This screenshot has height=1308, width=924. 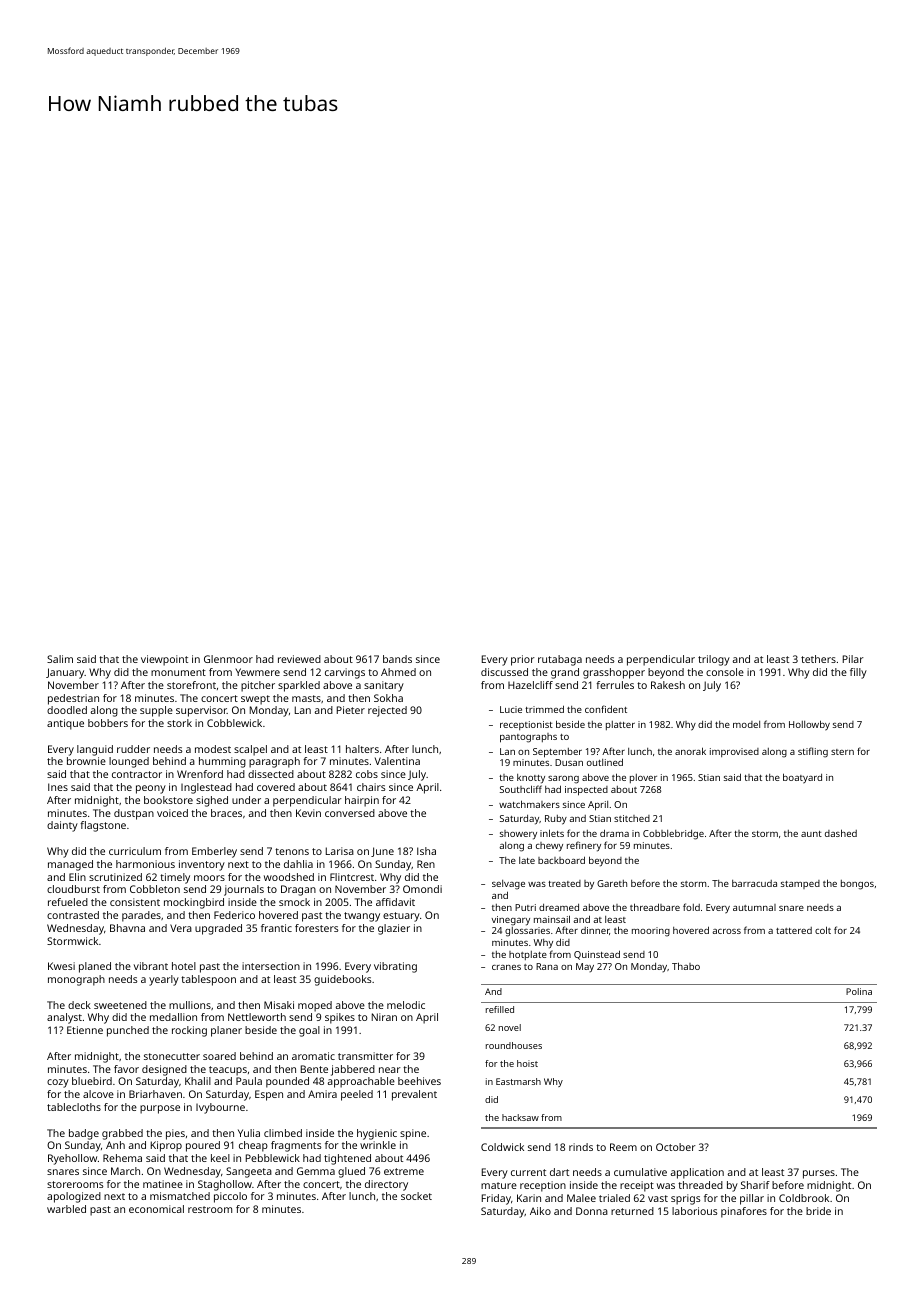 What do you see at coordinates (673, 835) in the screenshot?
I see `Cobblebridge` at bounding box center [673, 835].
